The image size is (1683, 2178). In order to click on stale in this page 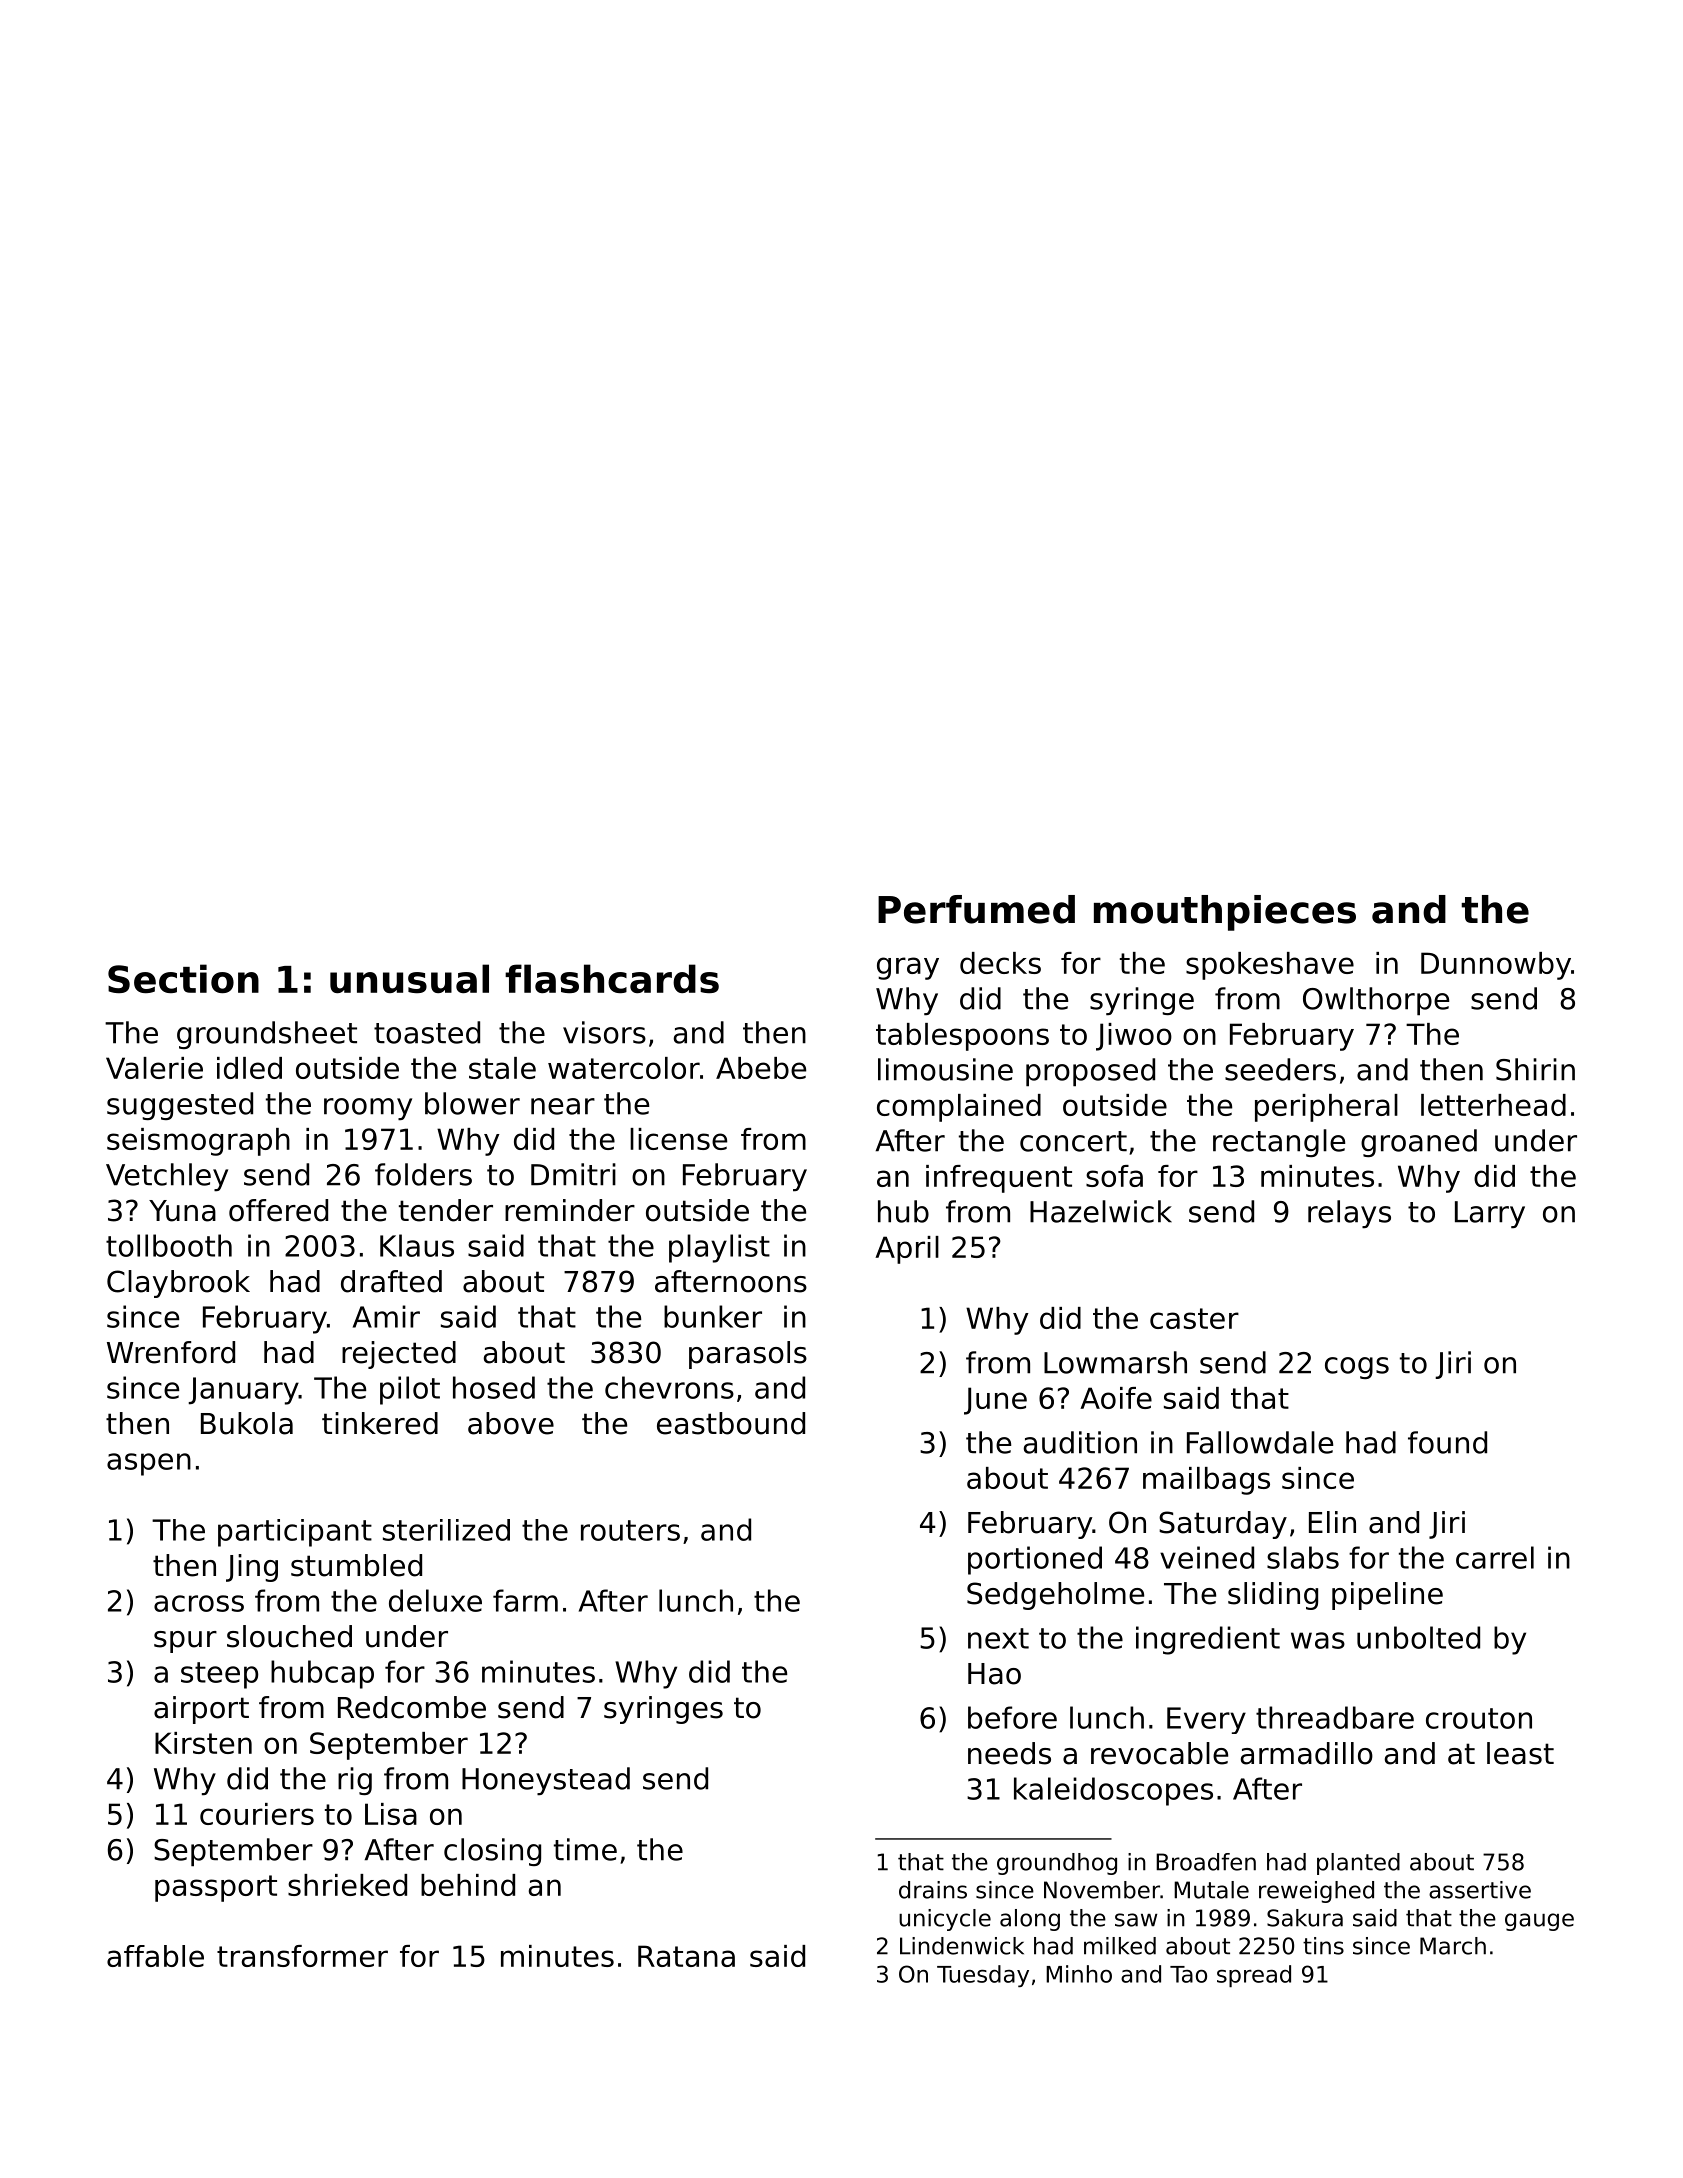, I will do `click(502, 1068)`.
